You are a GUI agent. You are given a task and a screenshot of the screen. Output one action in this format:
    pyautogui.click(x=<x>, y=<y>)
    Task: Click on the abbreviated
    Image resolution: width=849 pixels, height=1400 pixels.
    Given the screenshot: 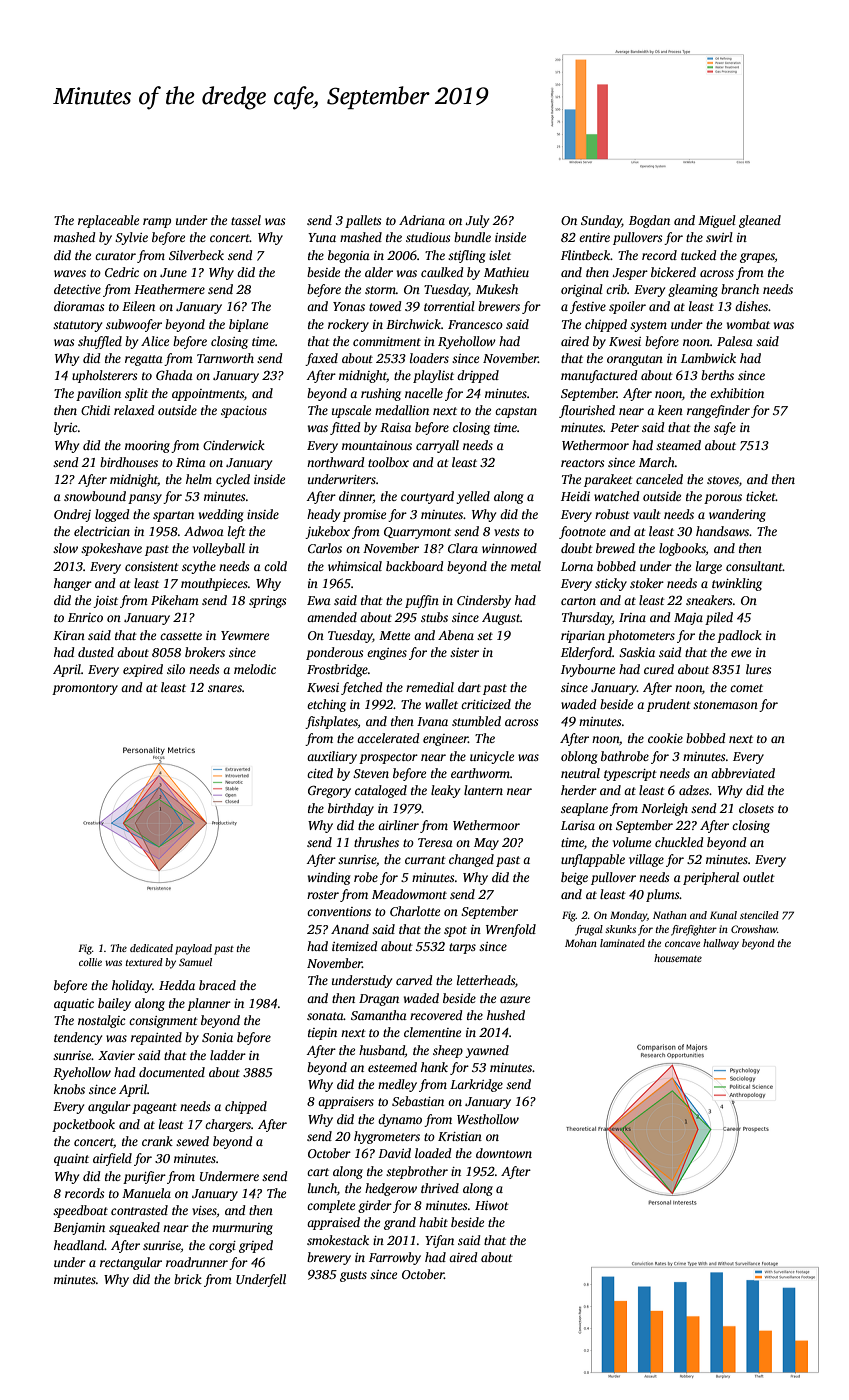 What is the action you would take?
    pyautogui.click(x=743, y=773)
